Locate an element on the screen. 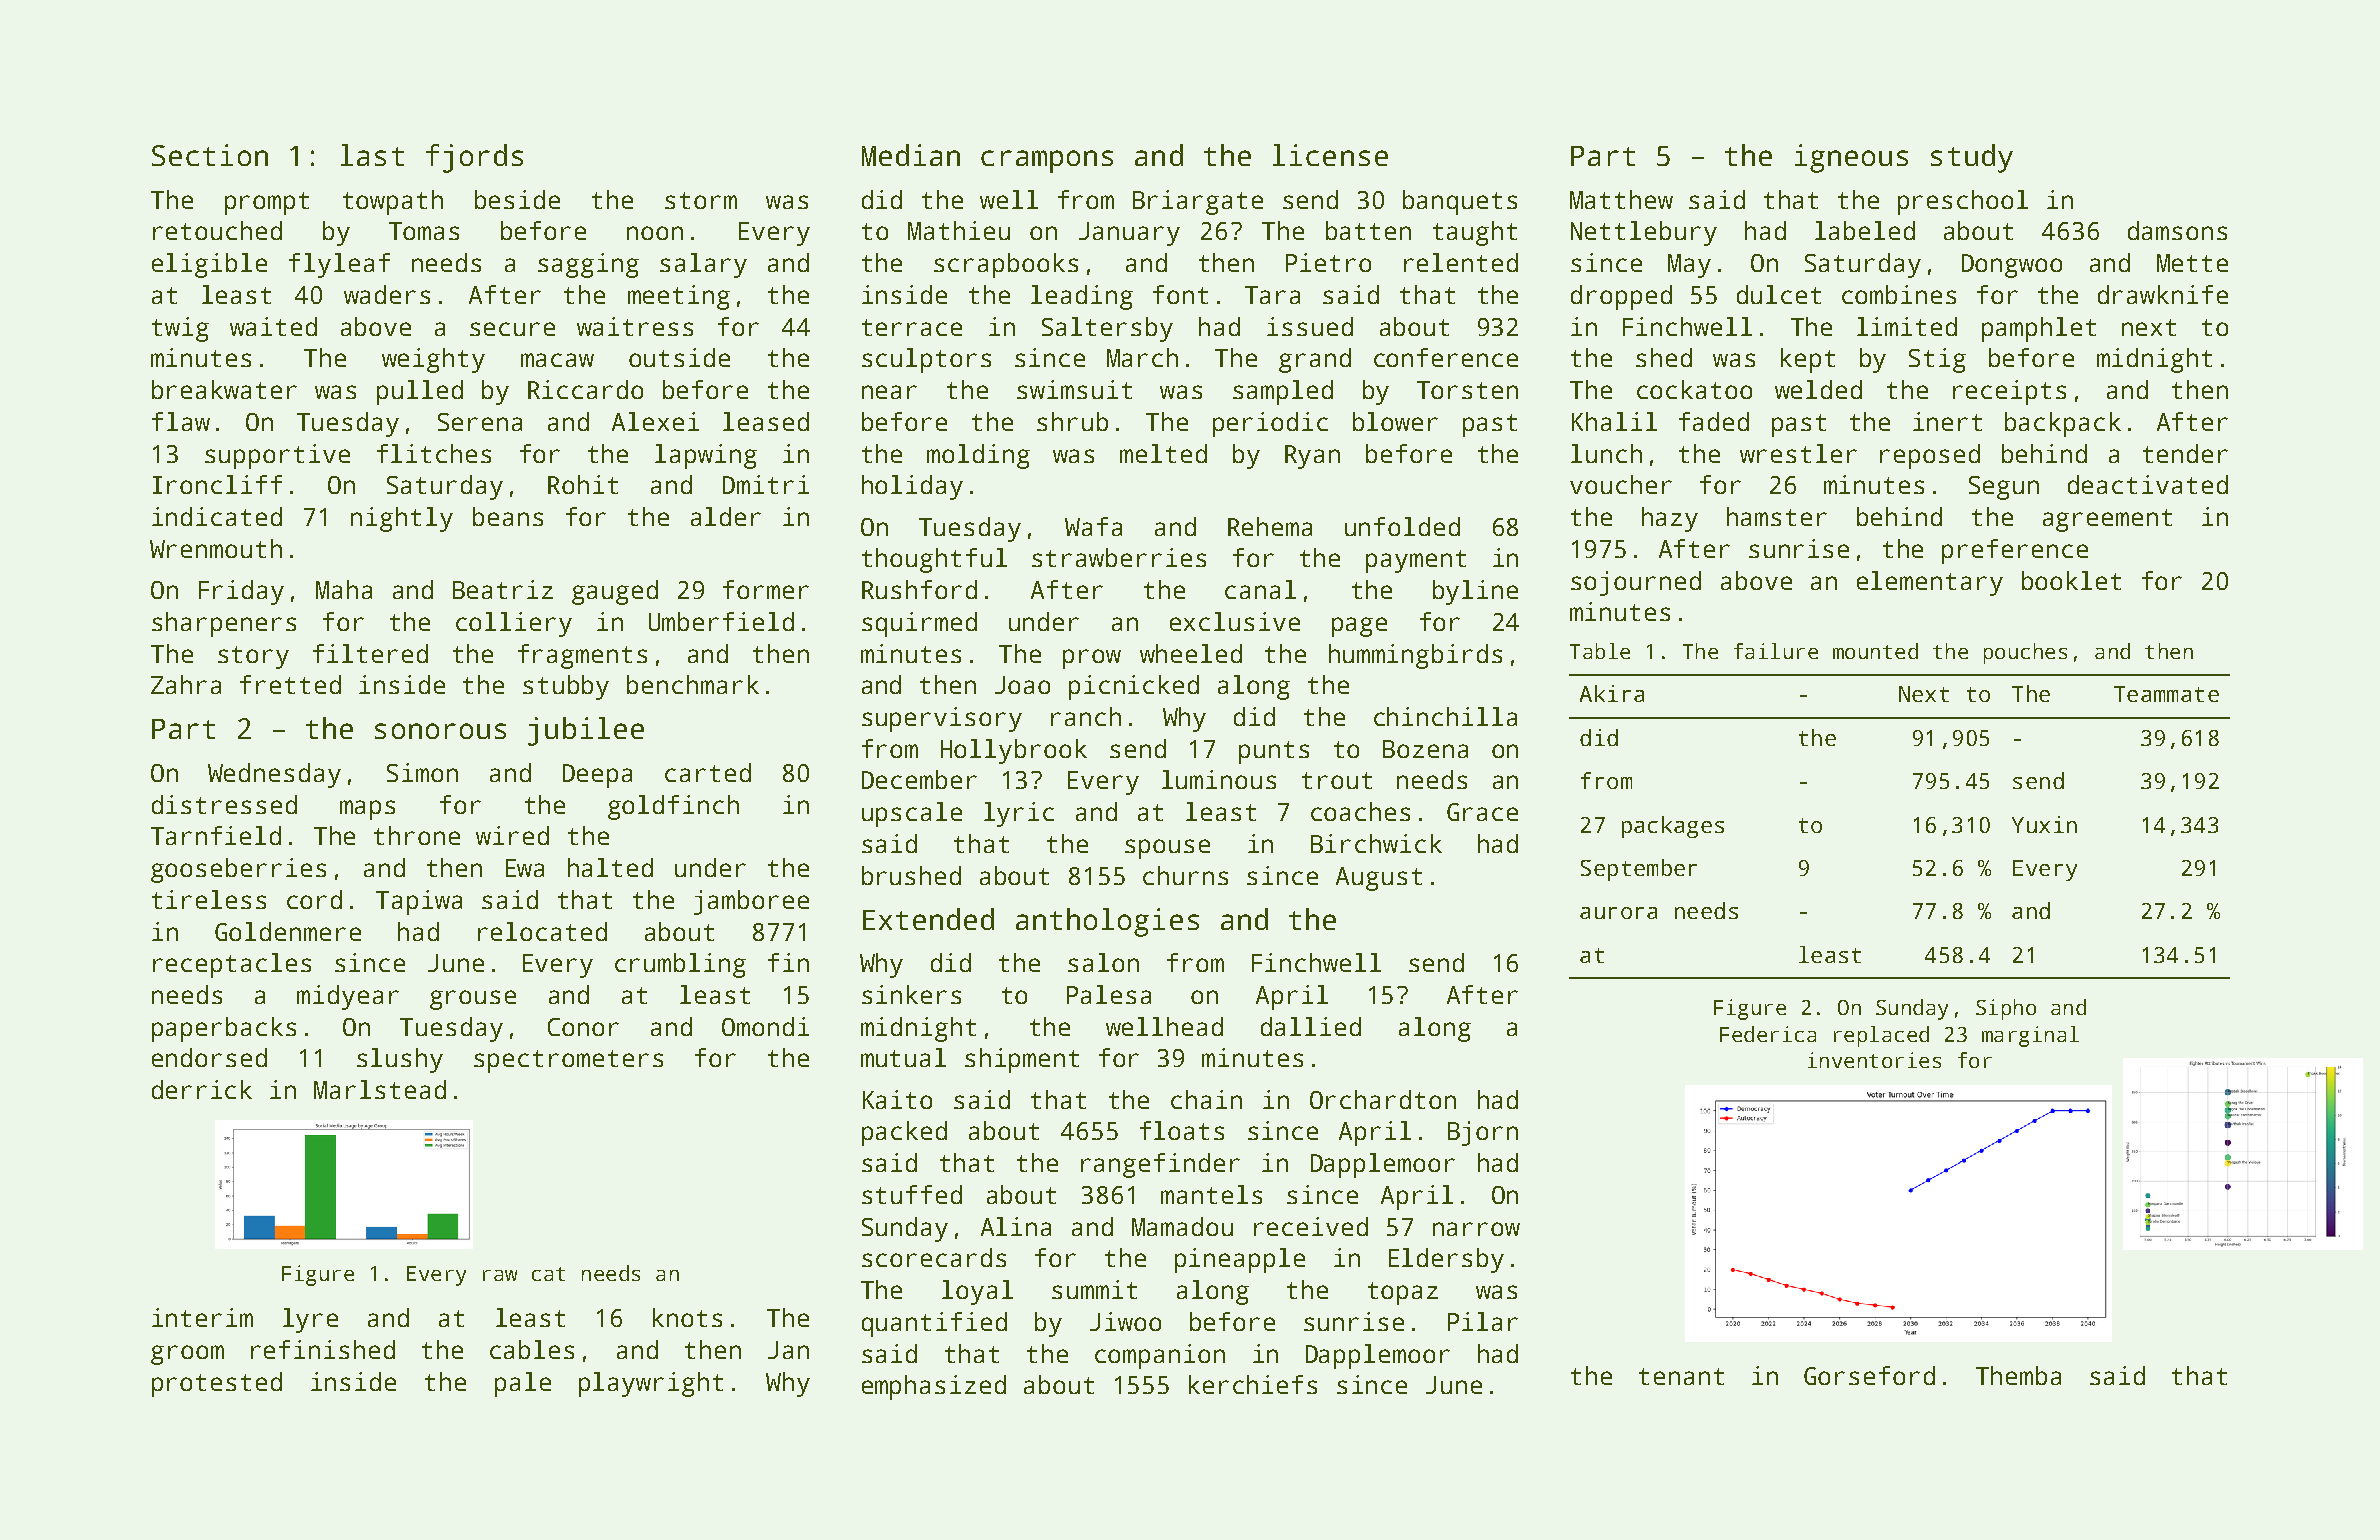  marginal is located at coordinates (2030, 1036).
